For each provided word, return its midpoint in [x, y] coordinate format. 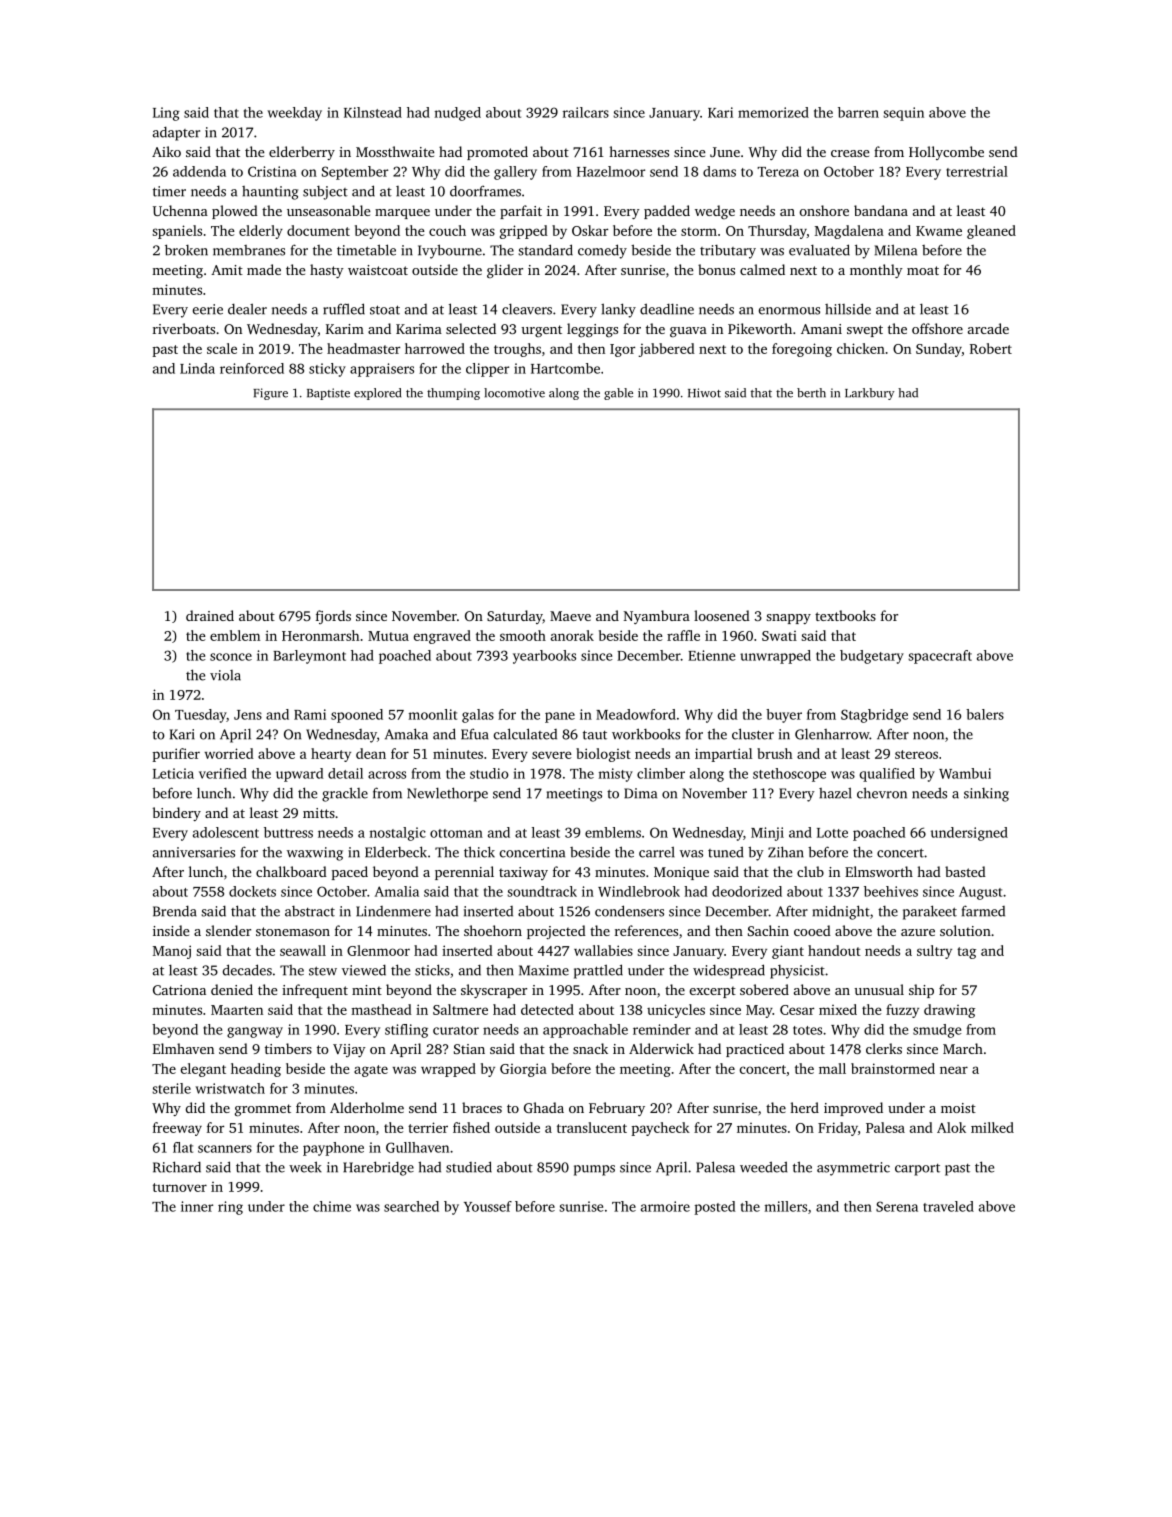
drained [210, 615]
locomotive [514, 393]
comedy [602, 251]
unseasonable [328, 210]
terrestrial [977, 171]
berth [811, 393]
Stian [469, 1049]
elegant [203, 1070]
